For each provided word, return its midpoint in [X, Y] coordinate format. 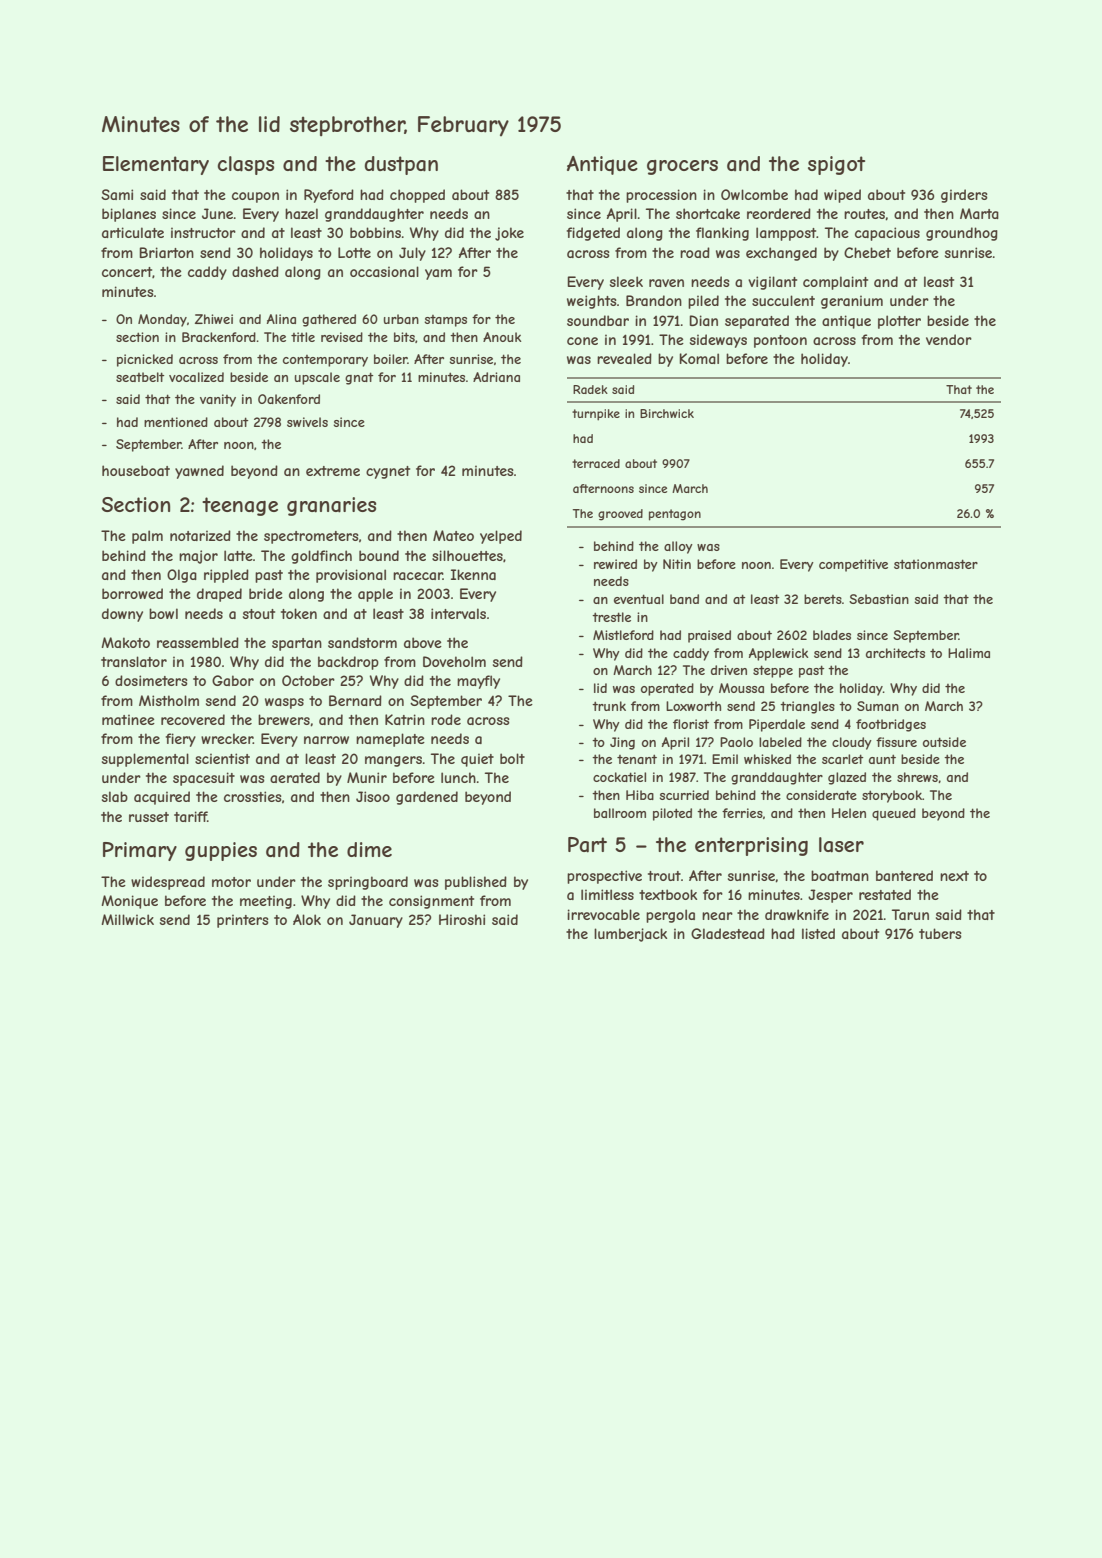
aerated [295, 777]
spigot [836, 165]
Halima [969, 653]
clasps [246, 165]
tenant [637, 759]
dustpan [401, 165]
